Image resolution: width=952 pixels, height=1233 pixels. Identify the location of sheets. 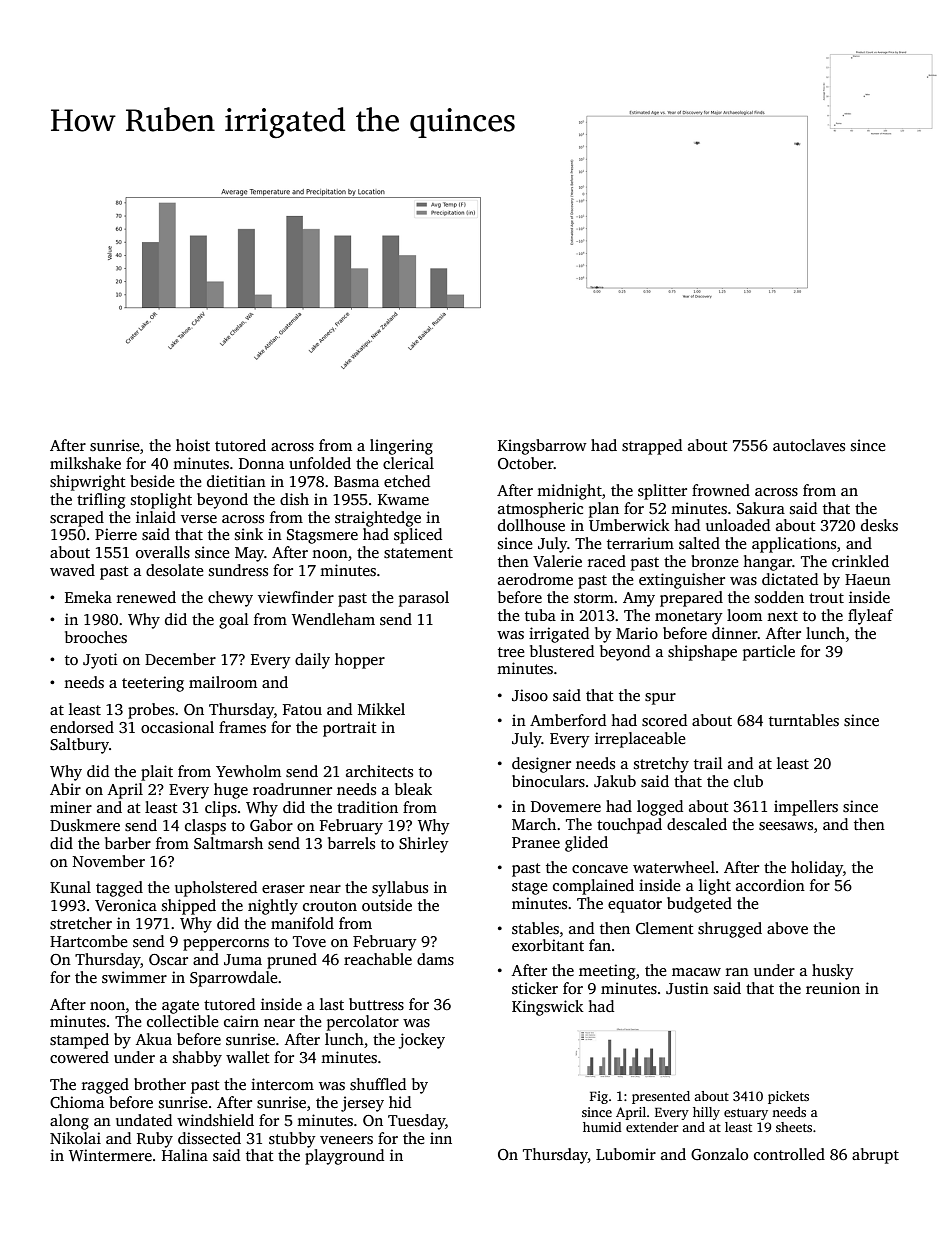
(794, 1127).
